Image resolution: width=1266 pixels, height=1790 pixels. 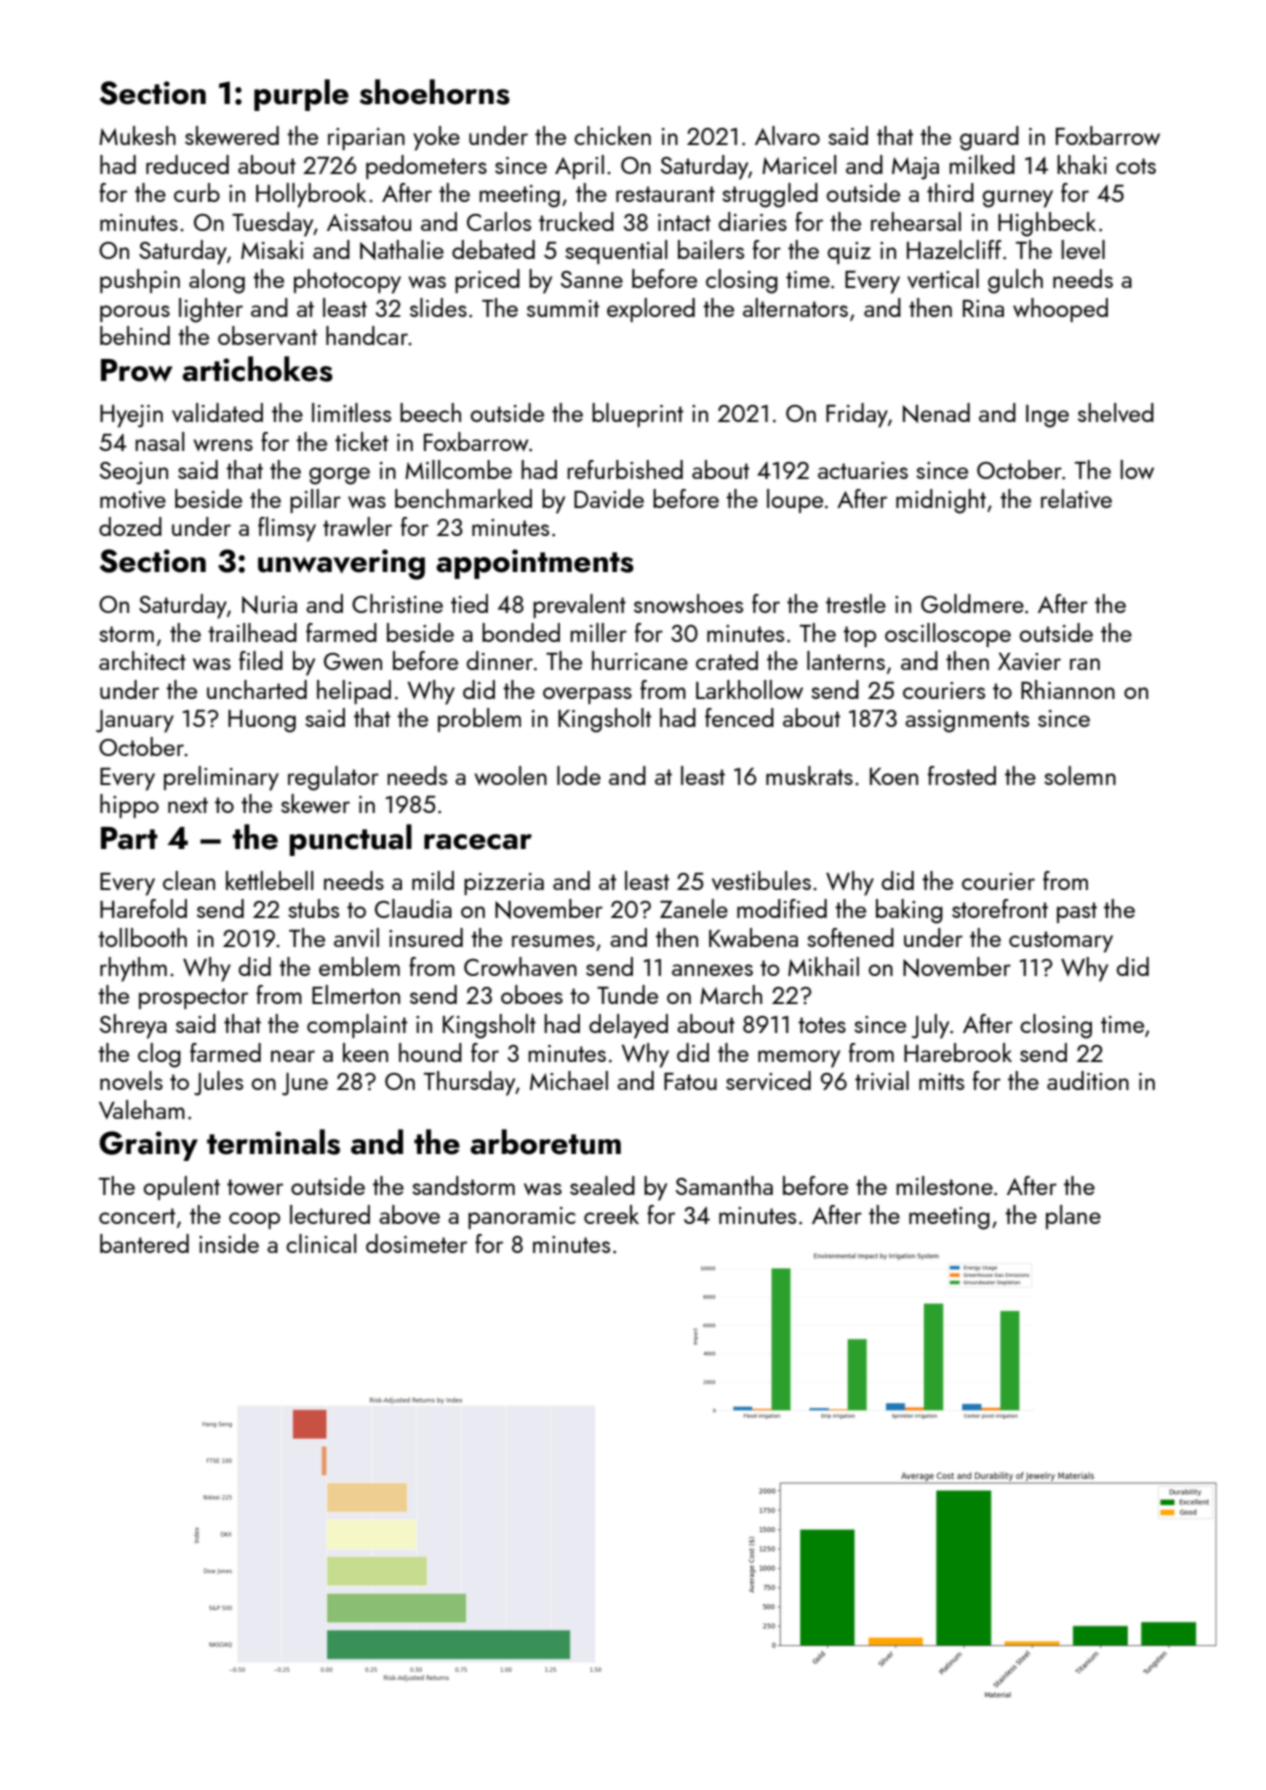 I want to click on Alvaro, so click(x=787, y=135).
